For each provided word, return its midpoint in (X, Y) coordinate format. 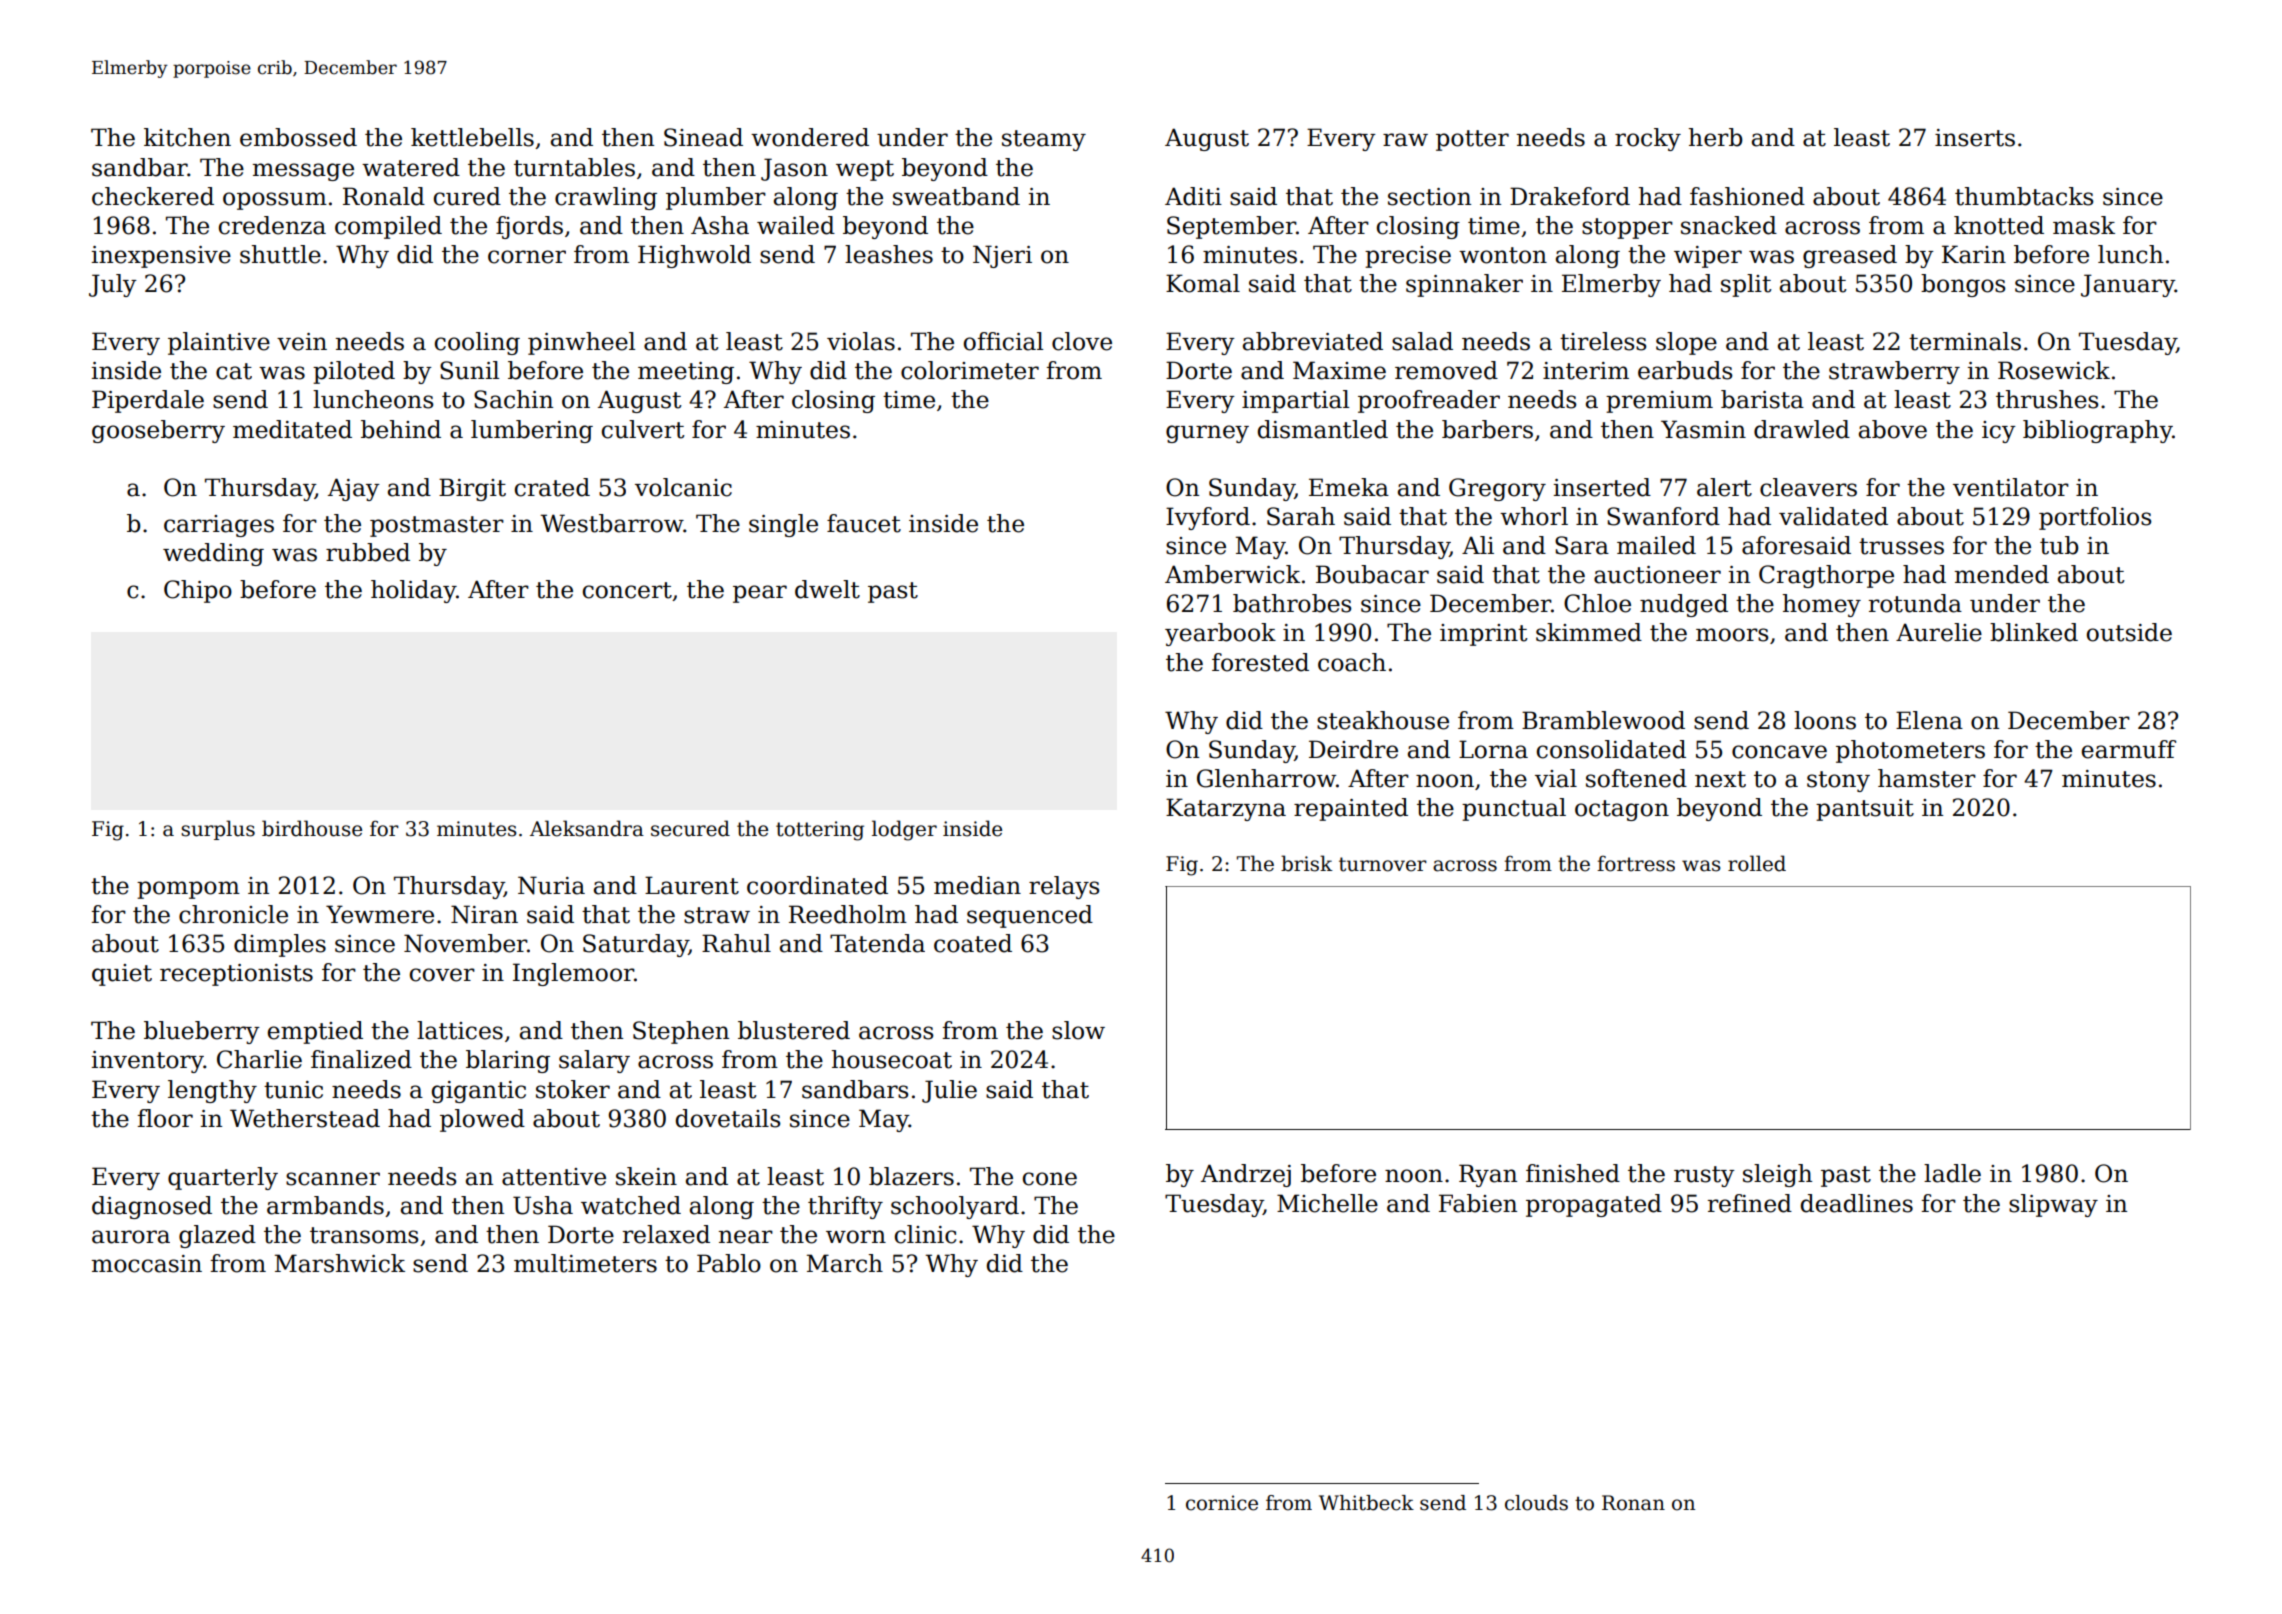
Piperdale (148, 401)
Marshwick (340, 1263)
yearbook (1220, 634)
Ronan (1633, 1503)
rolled (1757, 863)
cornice (1222, 1503)
